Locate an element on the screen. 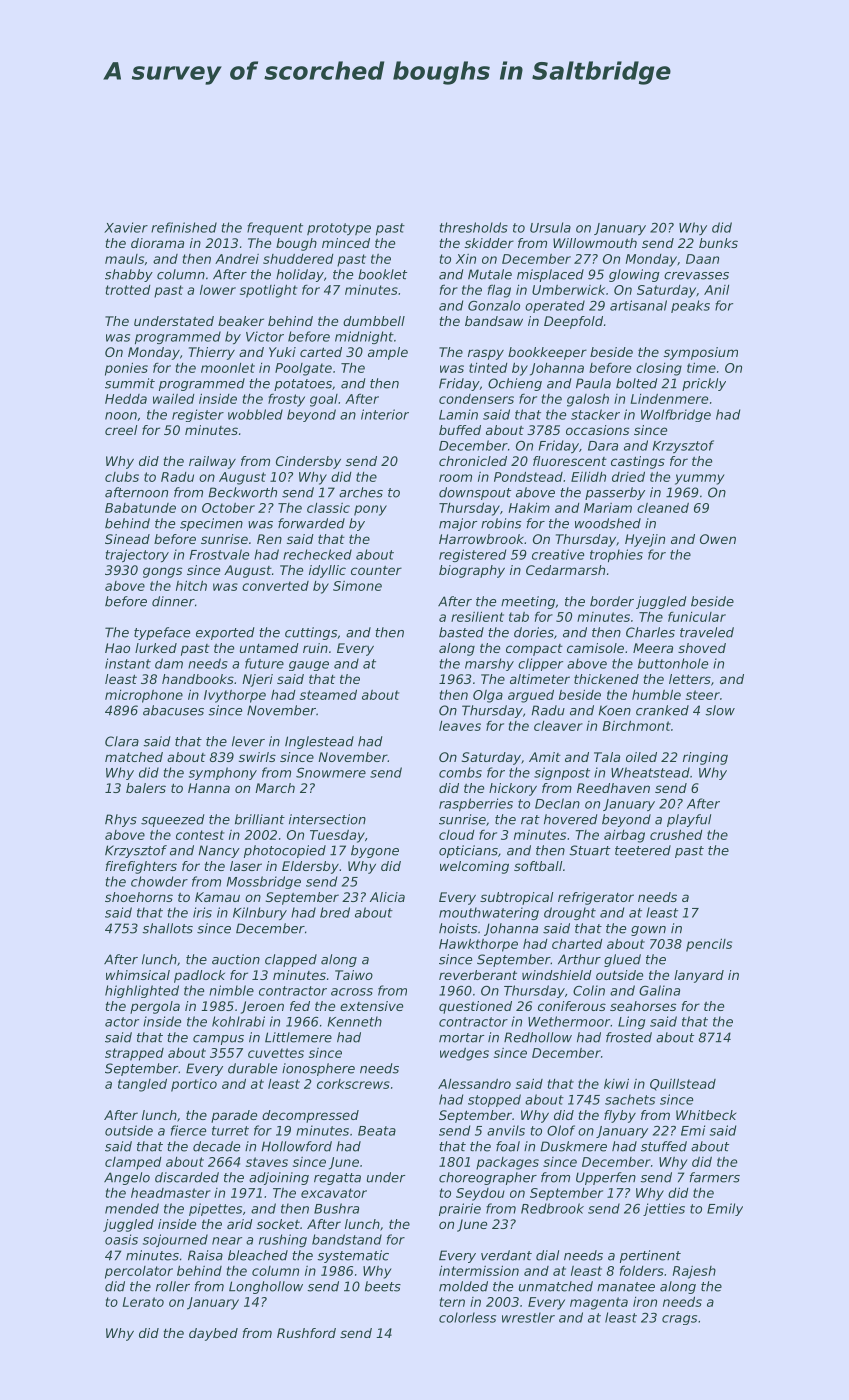  diorama is located at coordinates (157, 243).
